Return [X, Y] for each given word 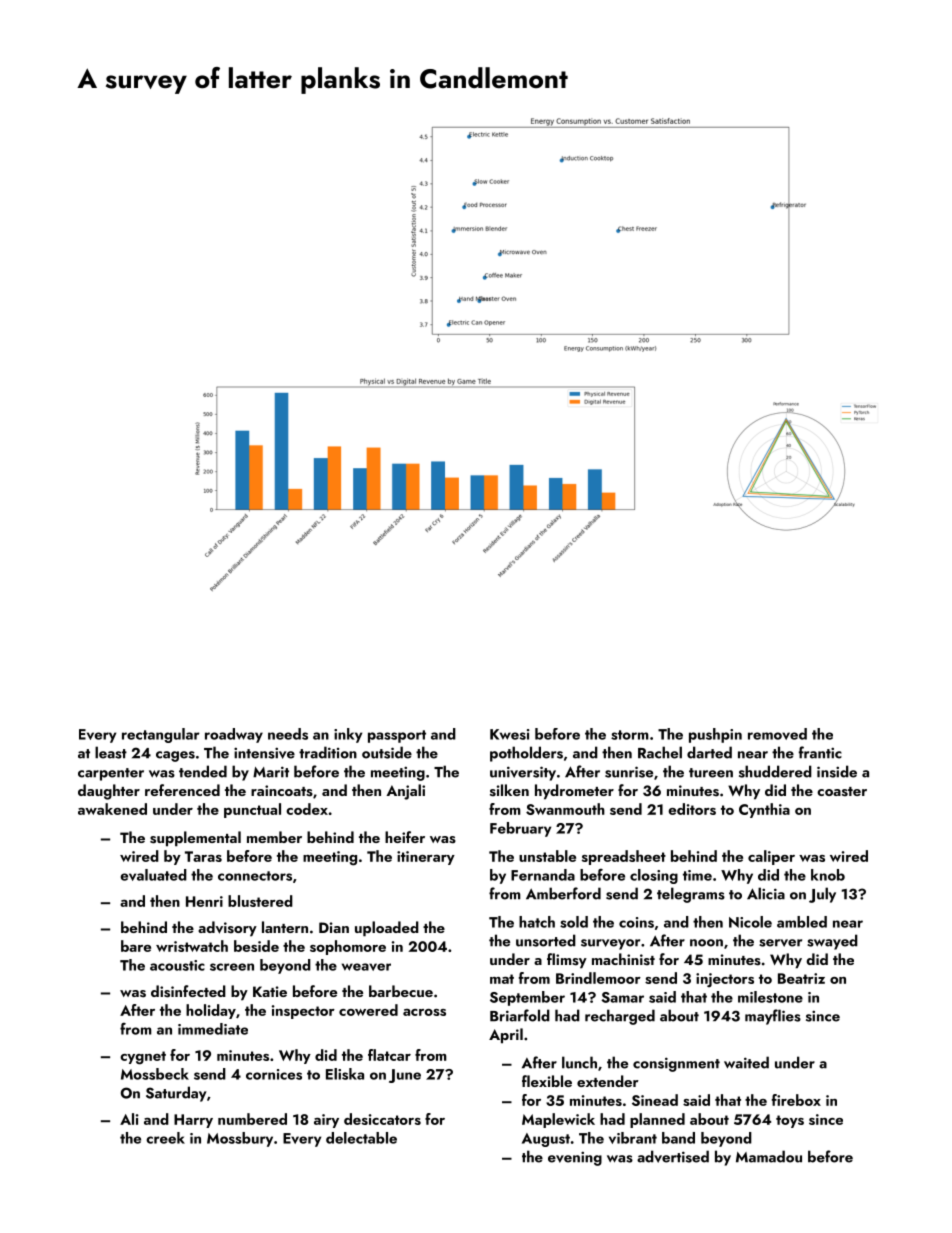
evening [575, 1158]
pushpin [715, 735]
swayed [832, 942]
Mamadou [769, 1156]
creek [165, 1138]
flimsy [567, 961]
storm [630, 735]
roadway [234, 735]
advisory [227, 929]
